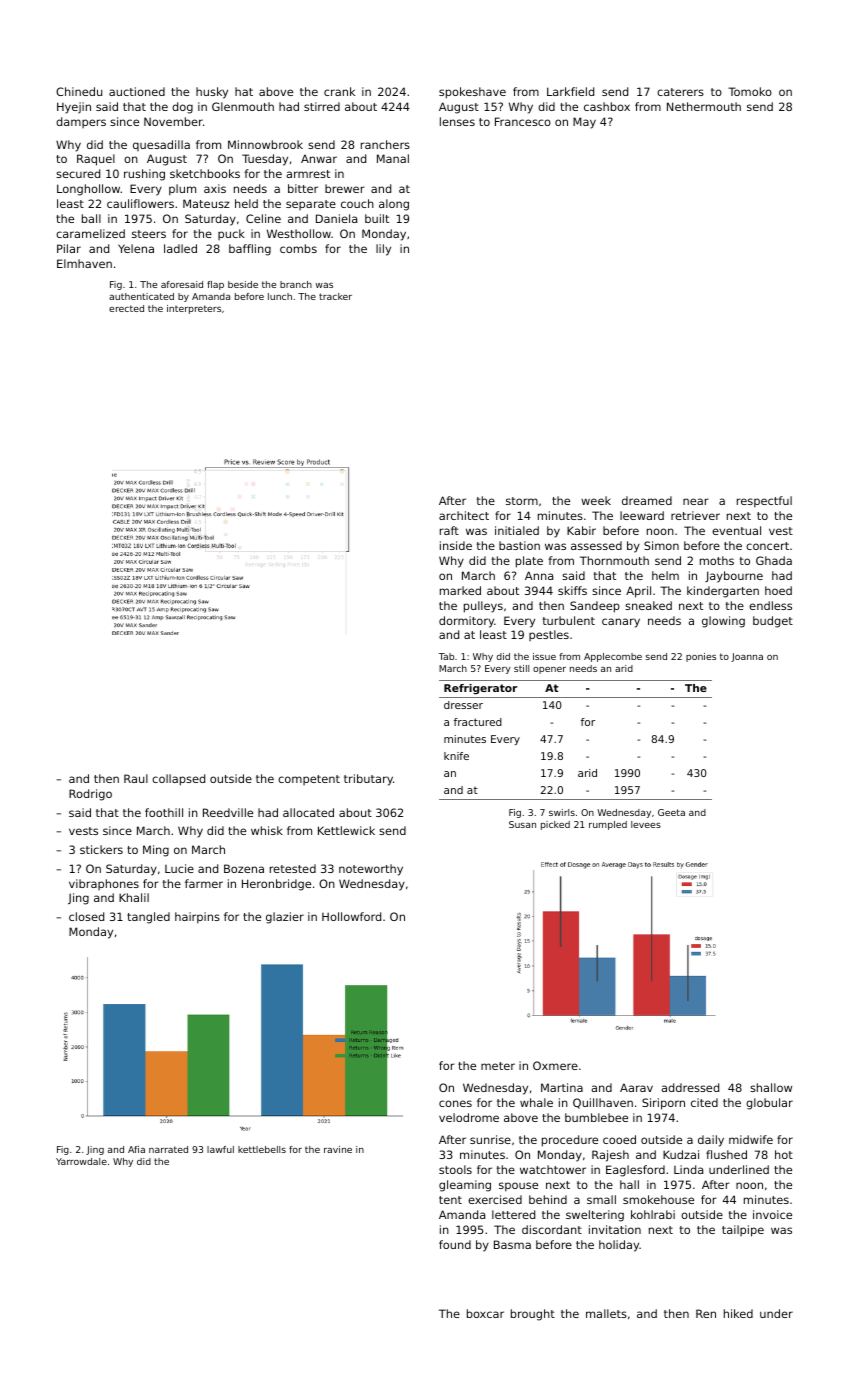 The image size is (849, 1400). I want to click on globular, so click(769, 1104).
